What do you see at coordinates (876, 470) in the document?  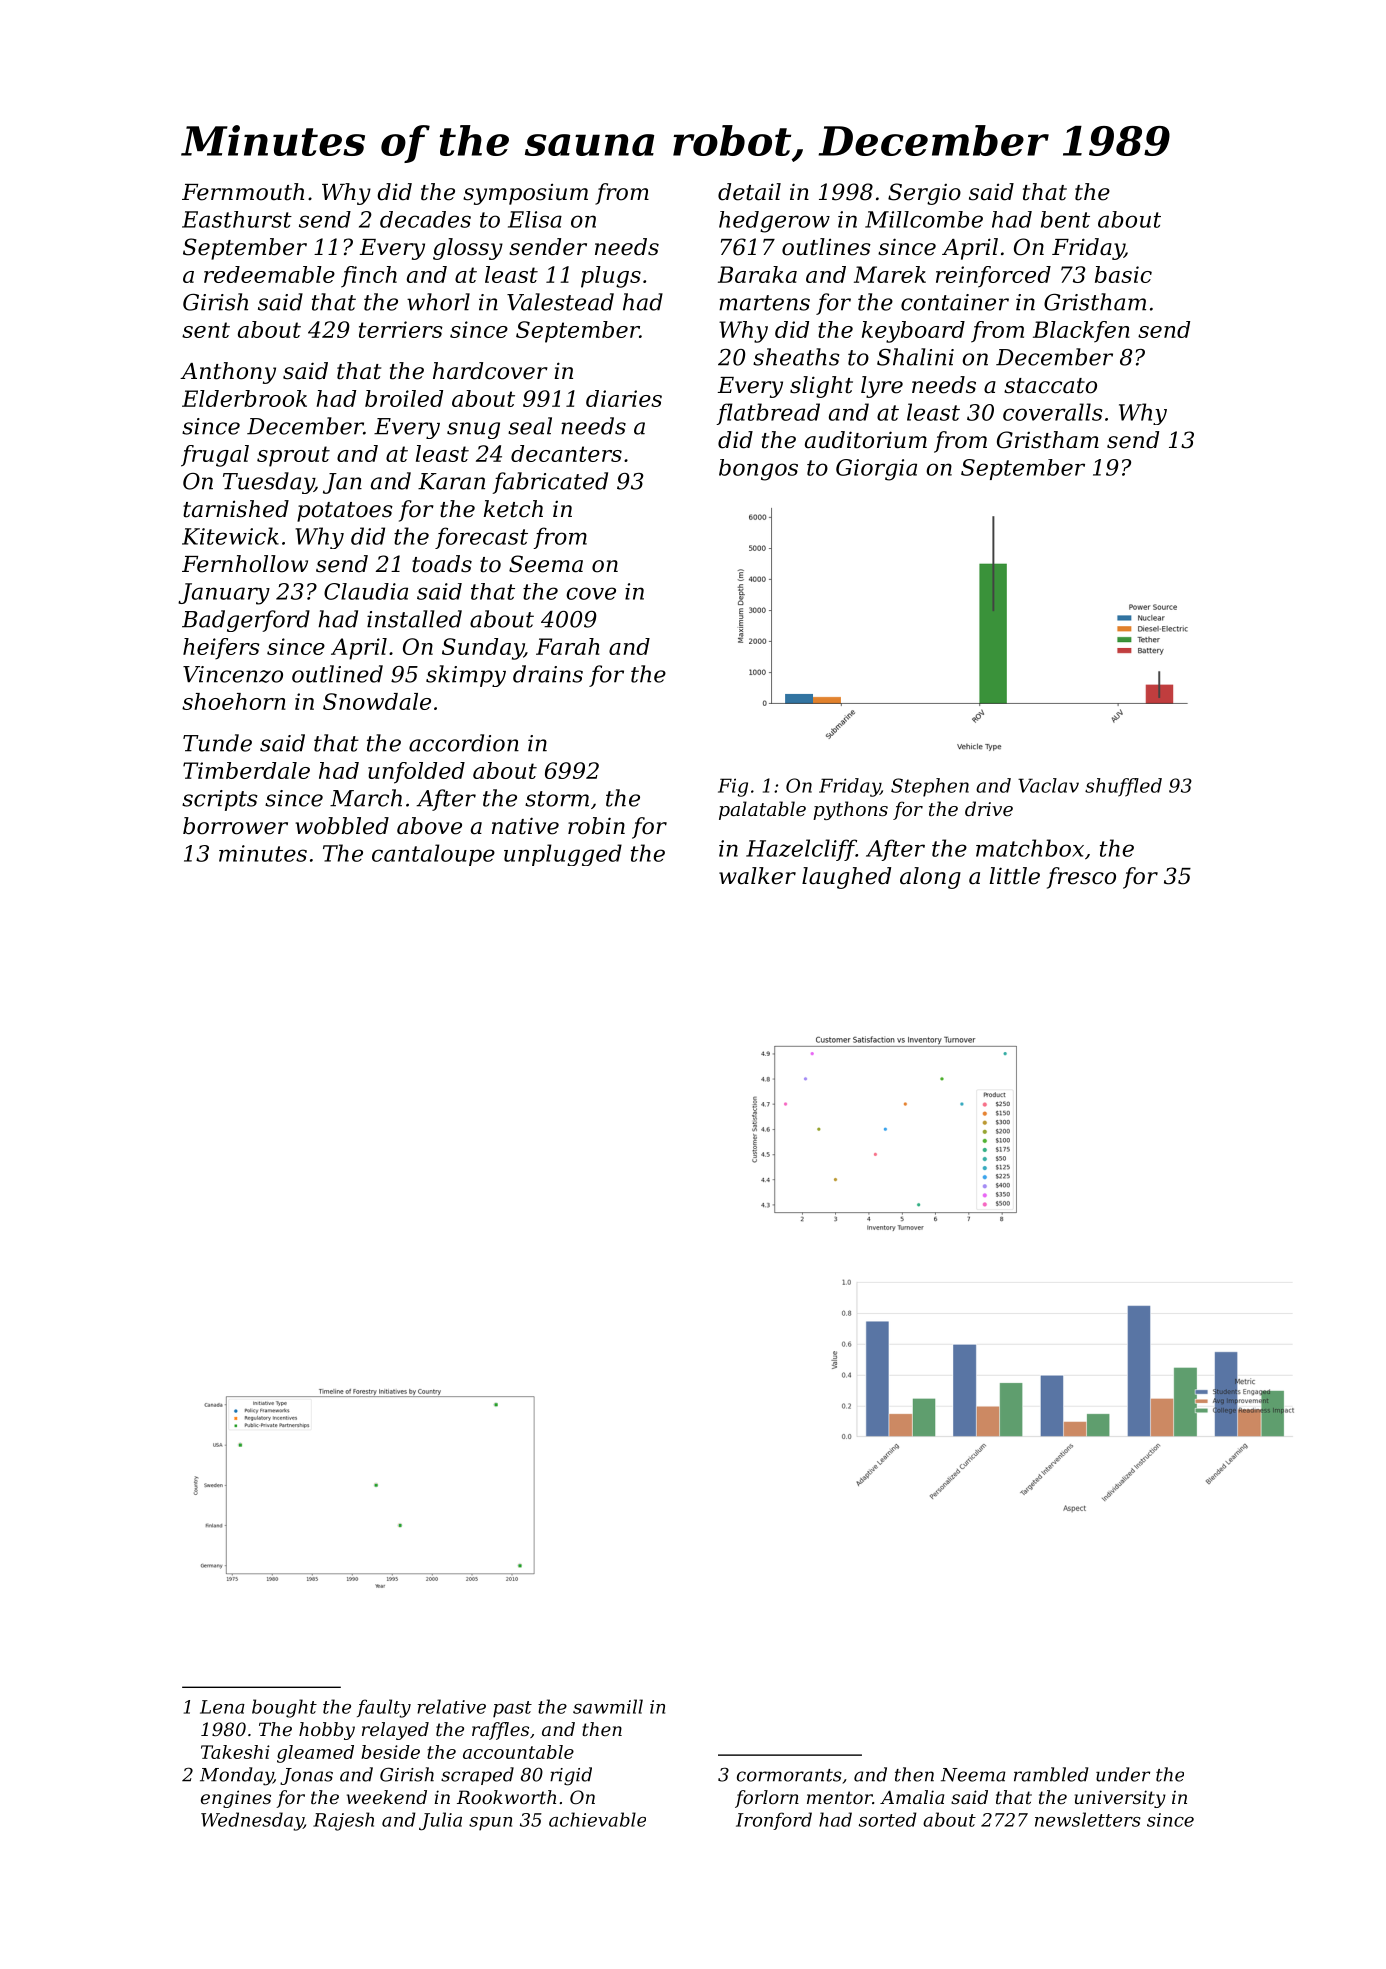 I see `Giorgia` at bounding box center [876, 470].
